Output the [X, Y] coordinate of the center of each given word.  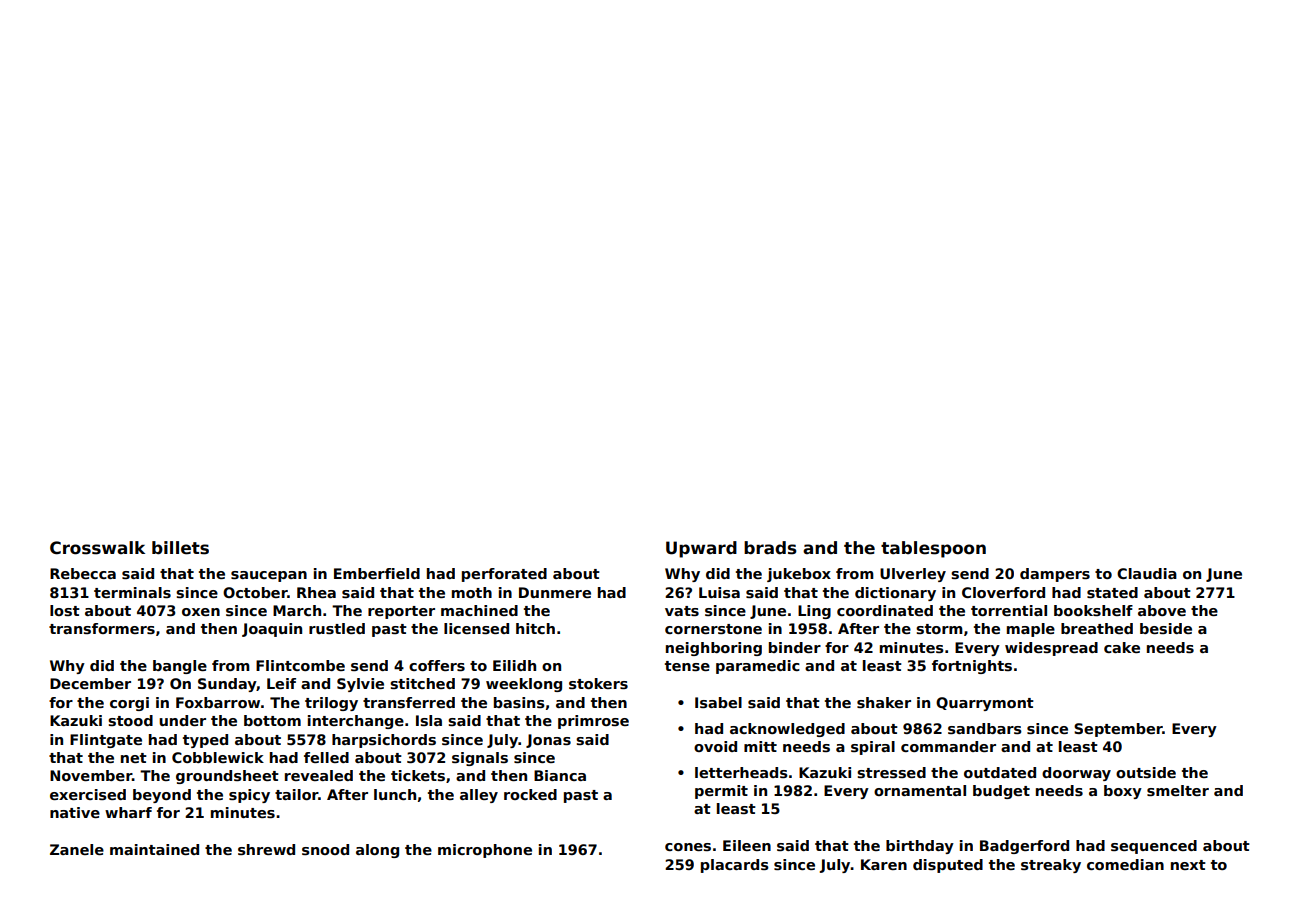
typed [205, 741]
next [1188, 865]
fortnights [972, 667]
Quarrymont [985, 704]
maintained [154, 849]
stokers [598, 683]
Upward [701, 549]
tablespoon [933, 549]
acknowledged [787, 730]
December [90, 683]
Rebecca [83, 573]
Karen [884, 864]
